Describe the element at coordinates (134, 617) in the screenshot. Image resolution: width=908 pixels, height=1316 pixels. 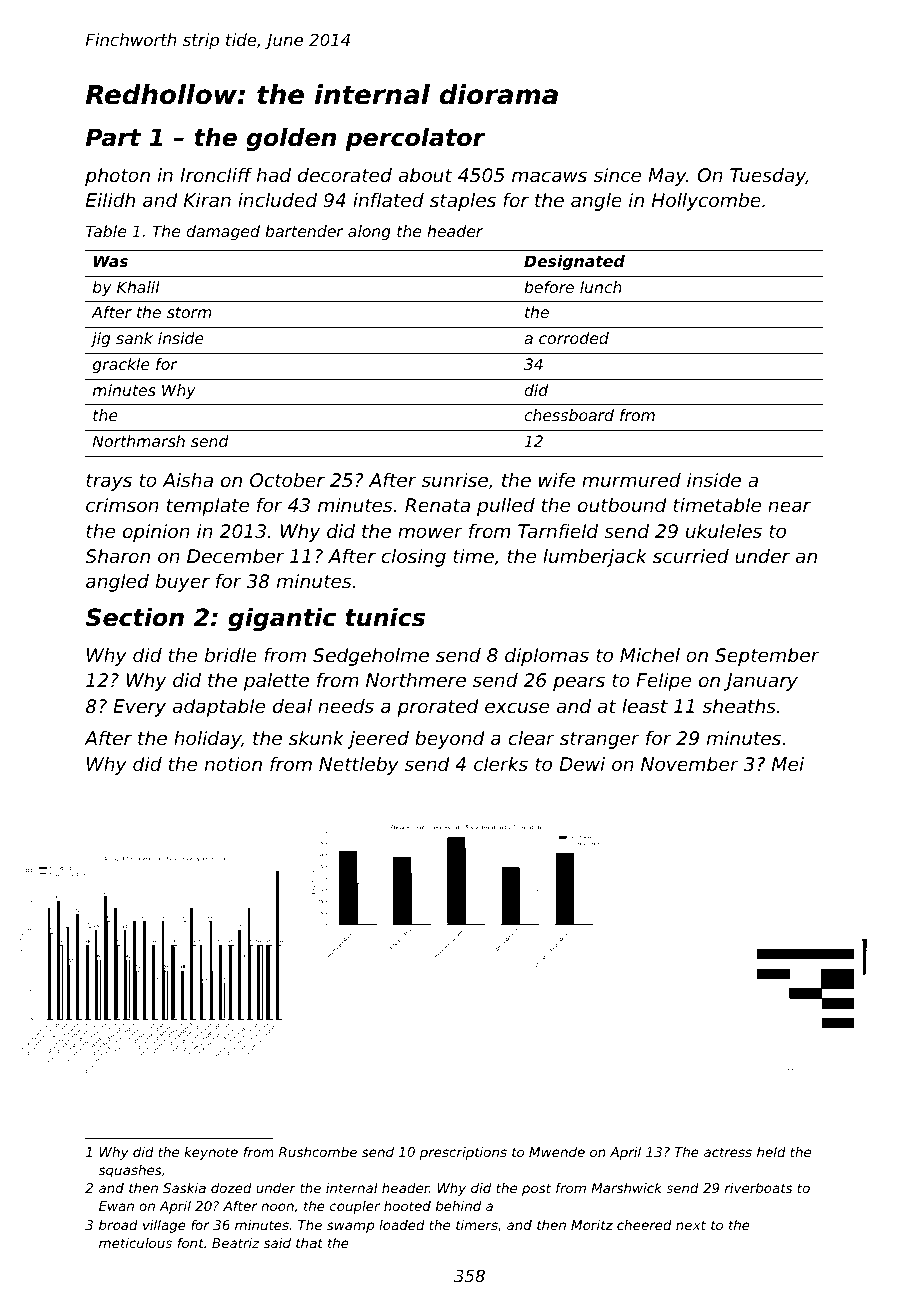
I see `Section` at that location.
